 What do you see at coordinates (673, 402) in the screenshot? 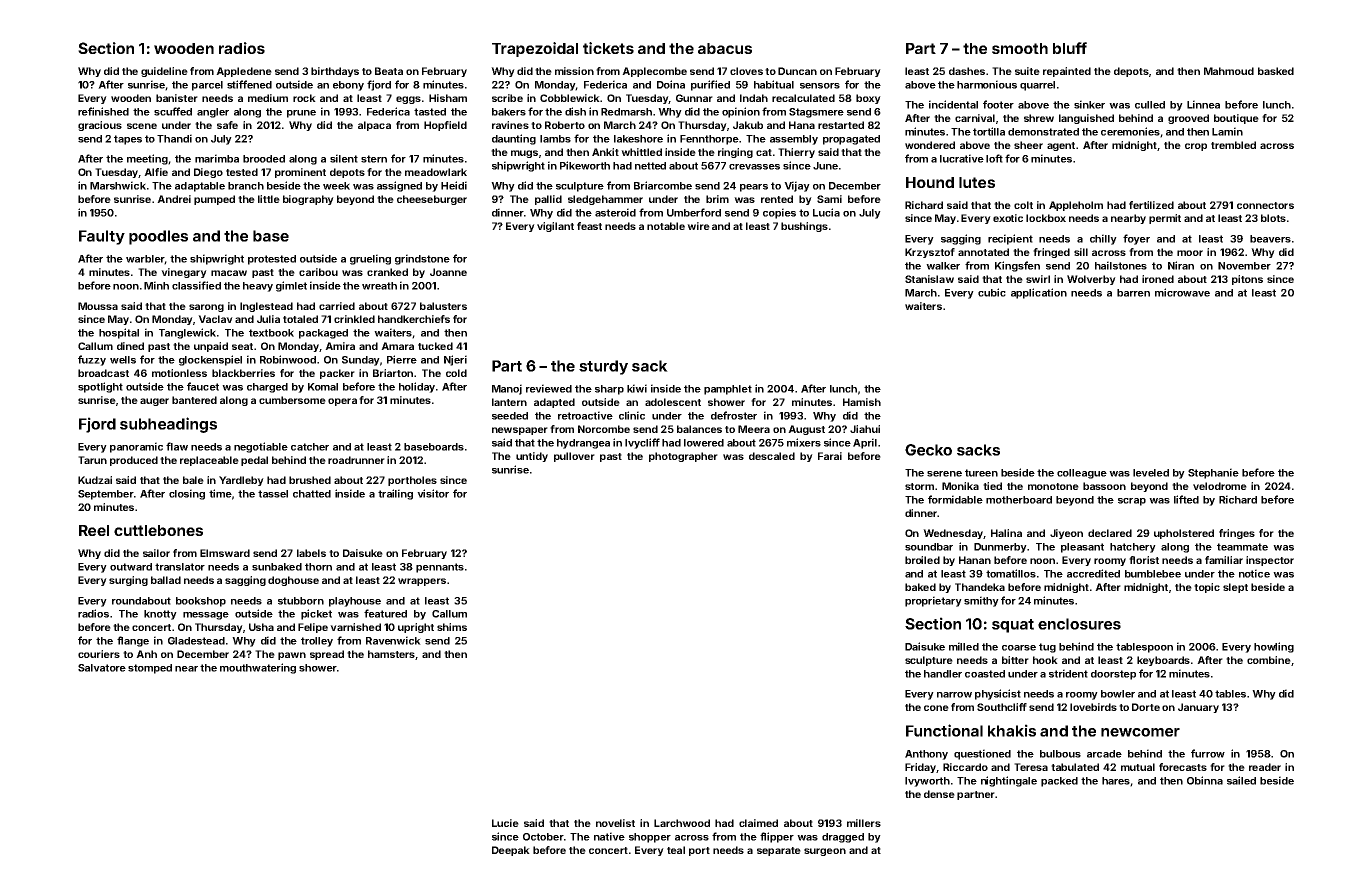
I see `adolescent` at bounding box center [673, 402].
